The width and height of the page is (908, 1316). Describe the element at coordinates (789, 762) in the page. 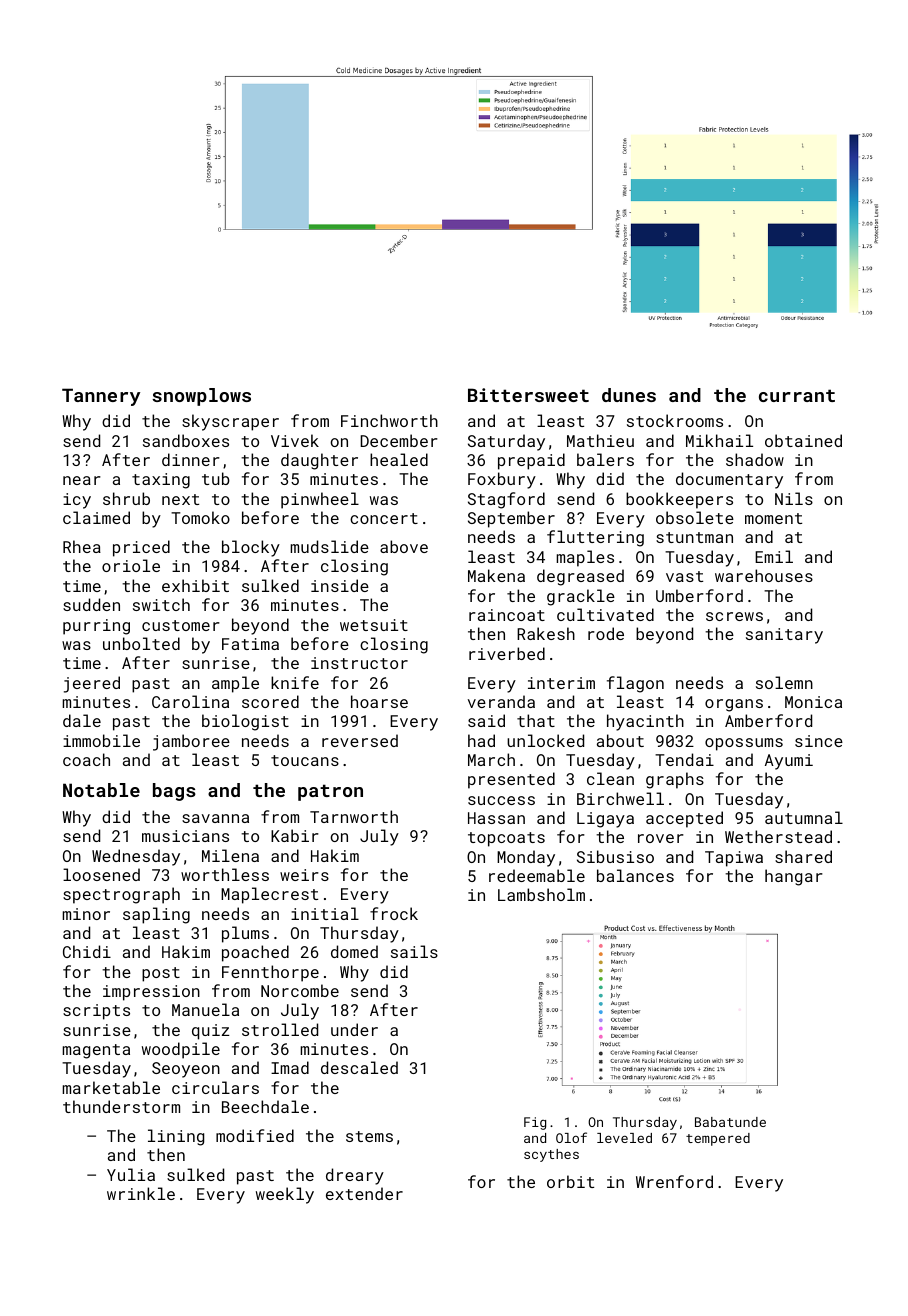

I see `Ayumi` at that location.
